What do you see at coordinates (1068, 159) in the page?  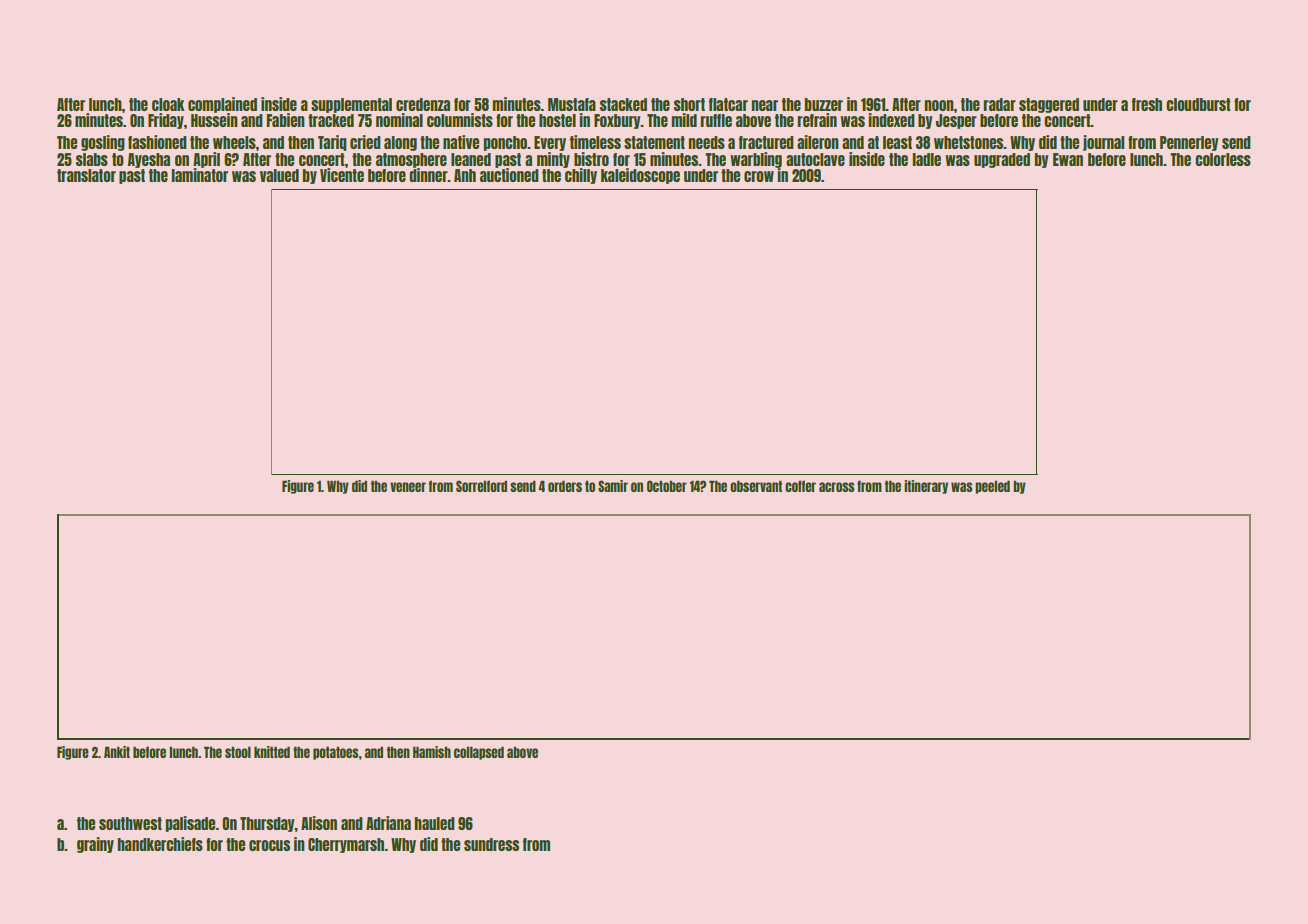 I see `Ewan` at bounding box center [1068, 159].
